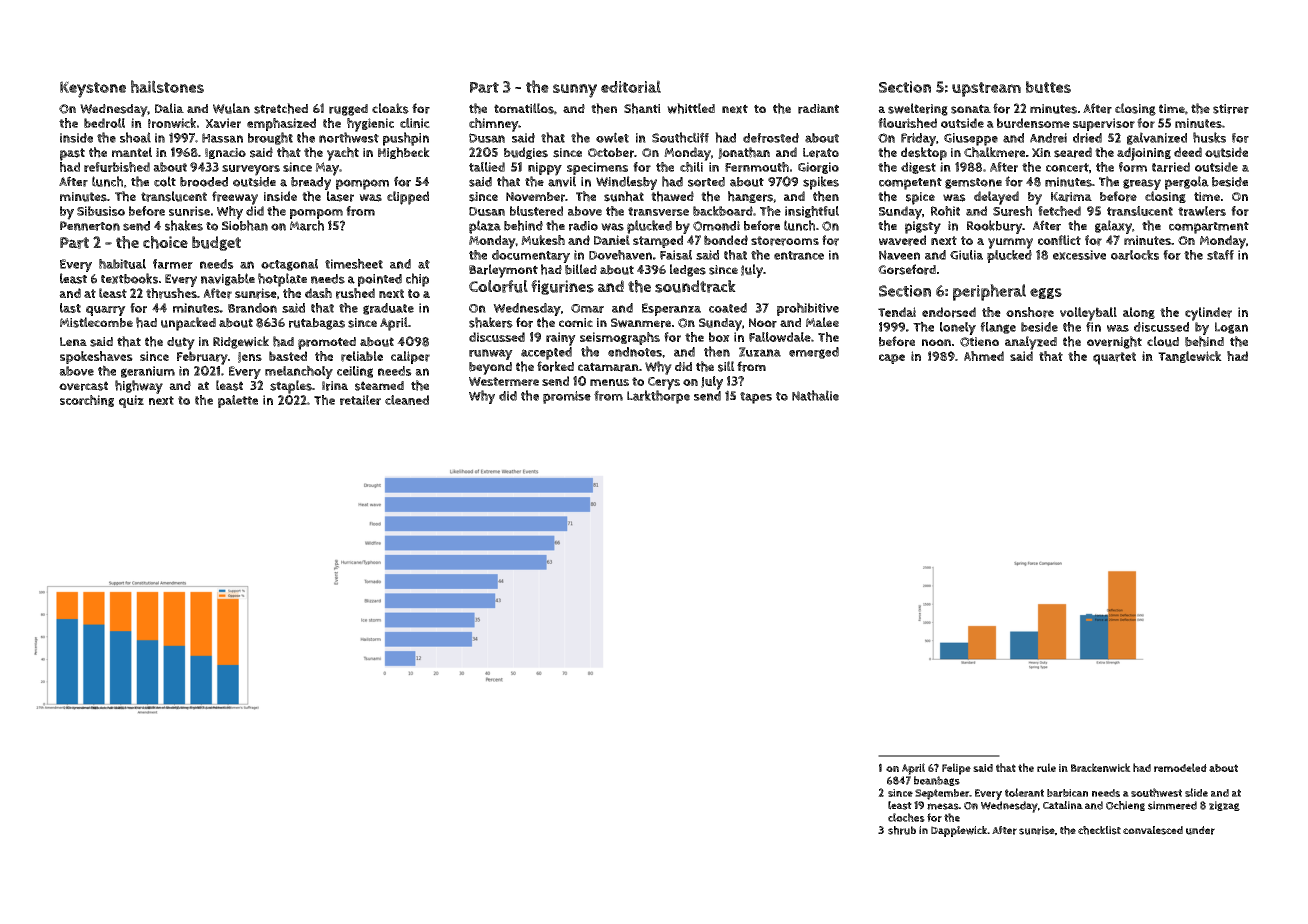  I want to click on whittled, so click(691, 108).
